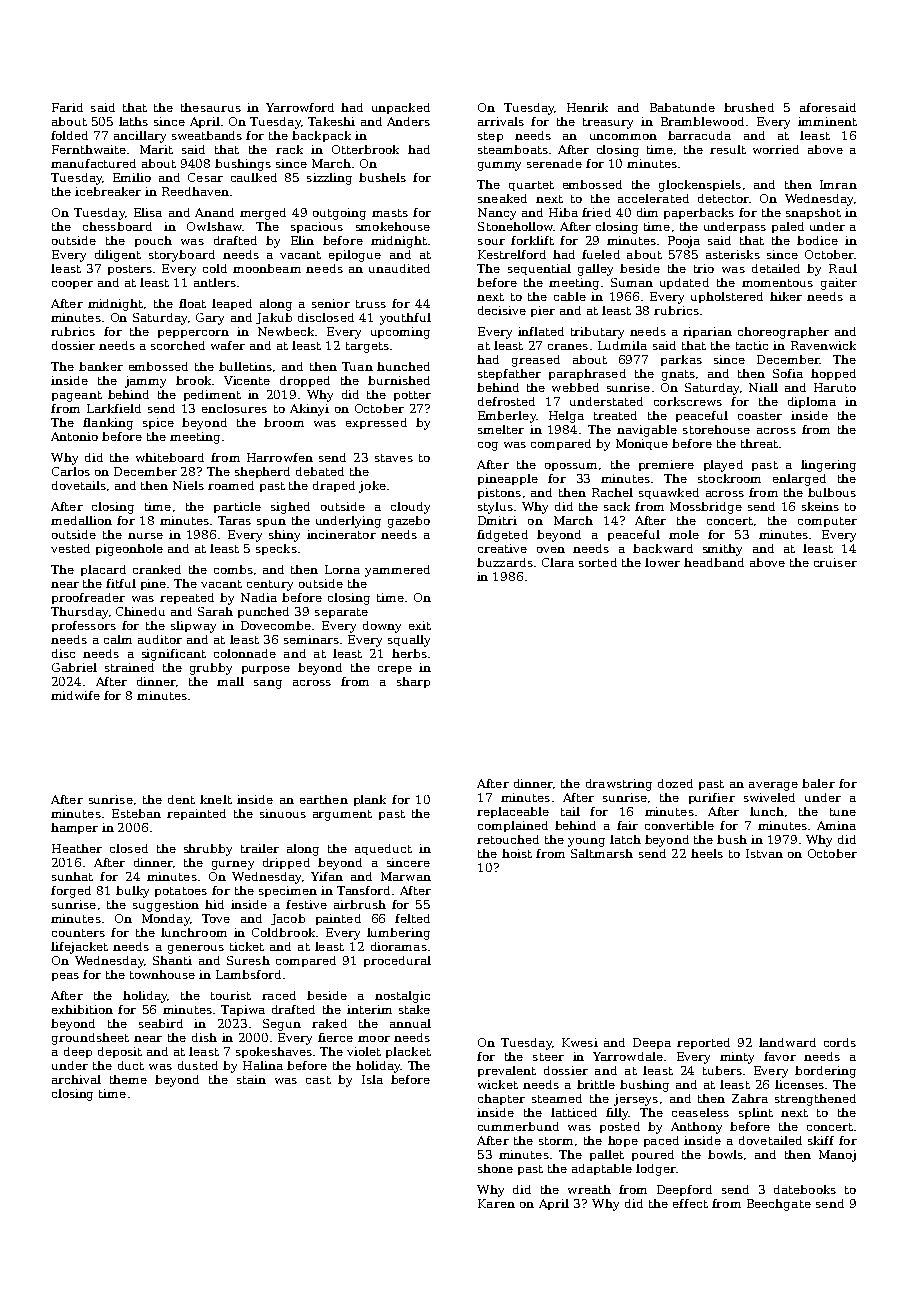 The width and height of the screenshot is (908, 1316). What do you see at coordinates (615, 415) in the screenshot?
I see `treated` at bounding box center [615, 415].
